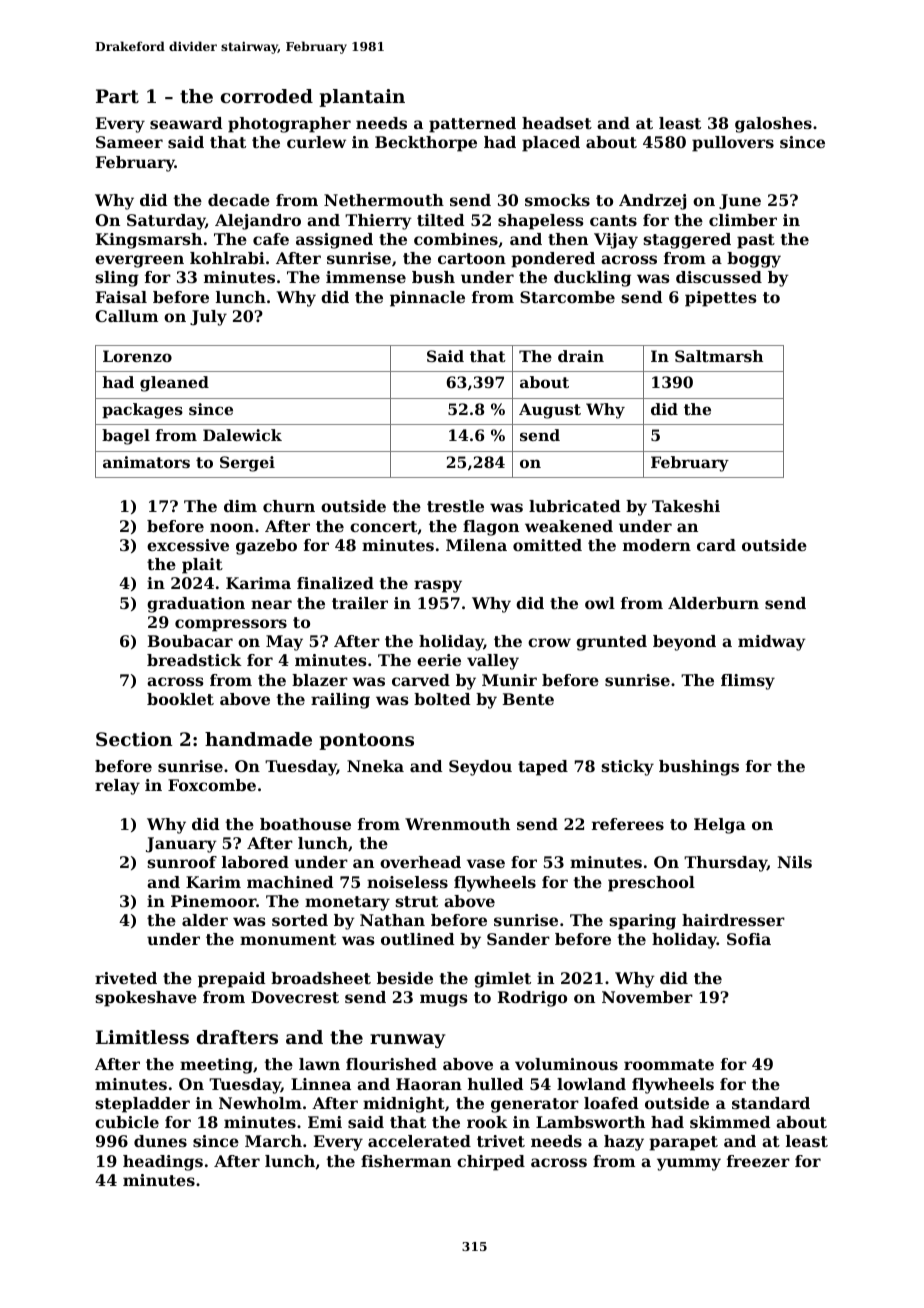 This screenshot has height=1308, width=924. Describe the element at coordinates (406, 1161) in the screenshot. I see `fisherman` at that location.
